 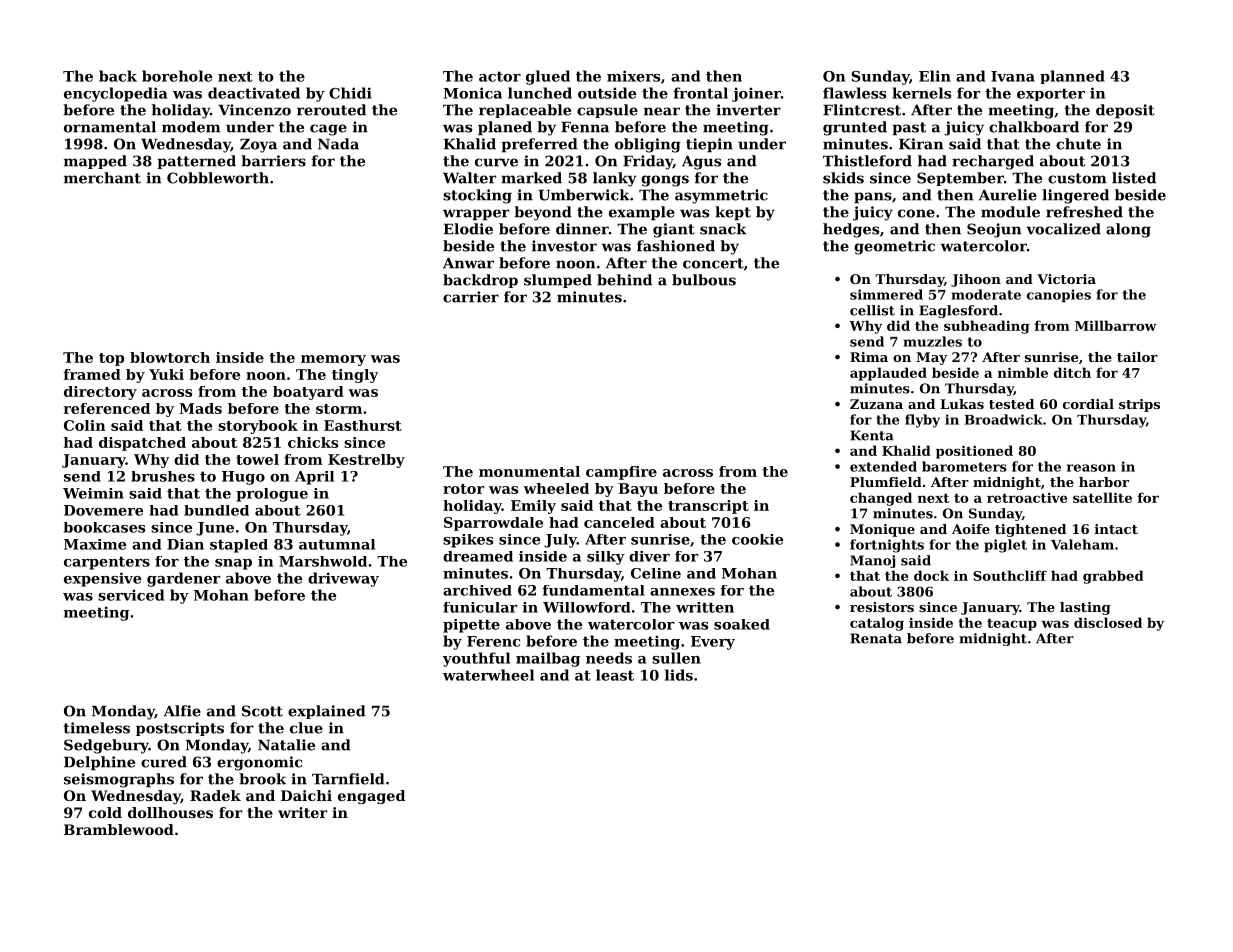 I want to click on blowtorch, so click(x=170, y=357).
